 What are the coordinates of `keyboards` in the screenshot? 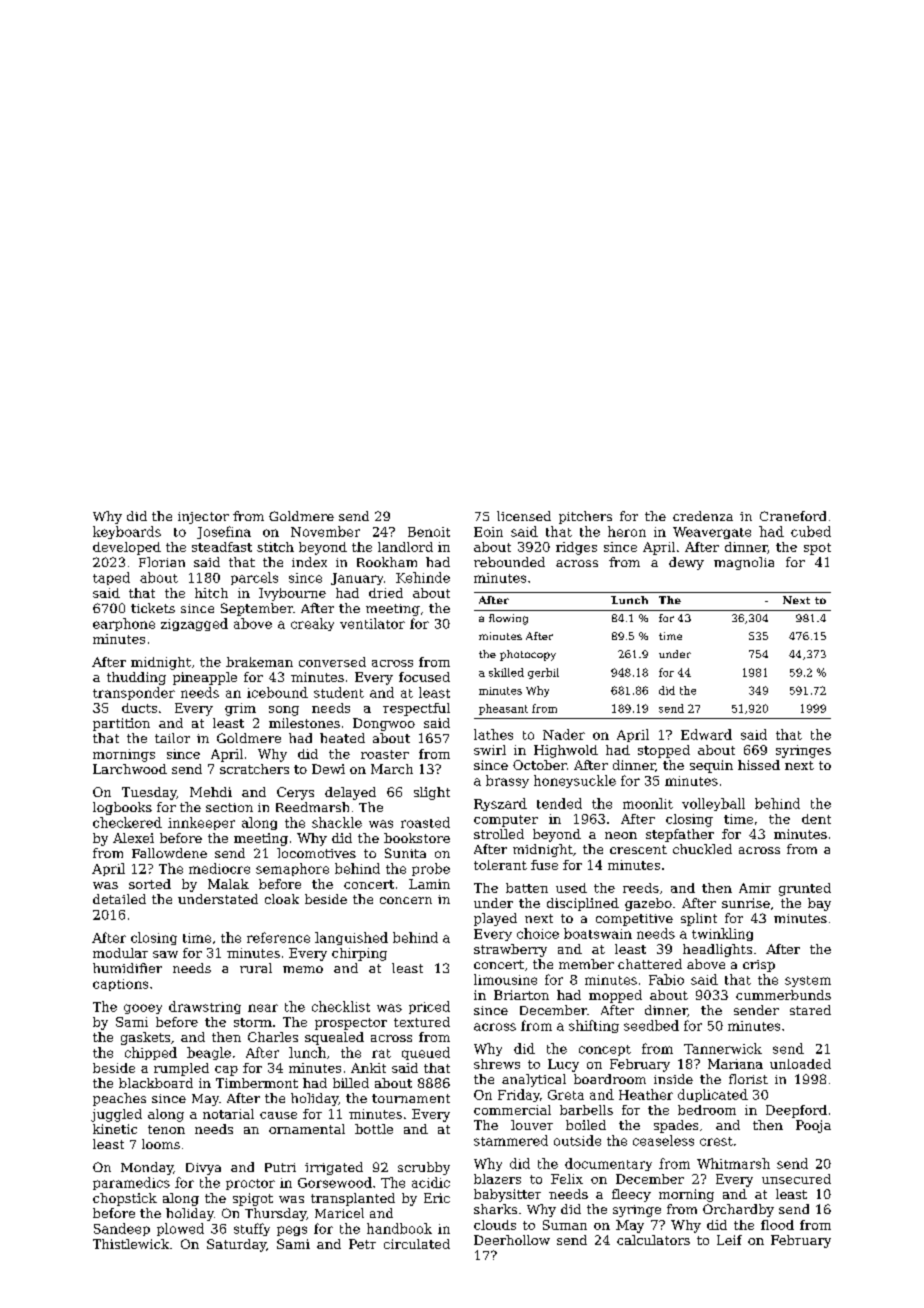 It's located at (127, 532).
